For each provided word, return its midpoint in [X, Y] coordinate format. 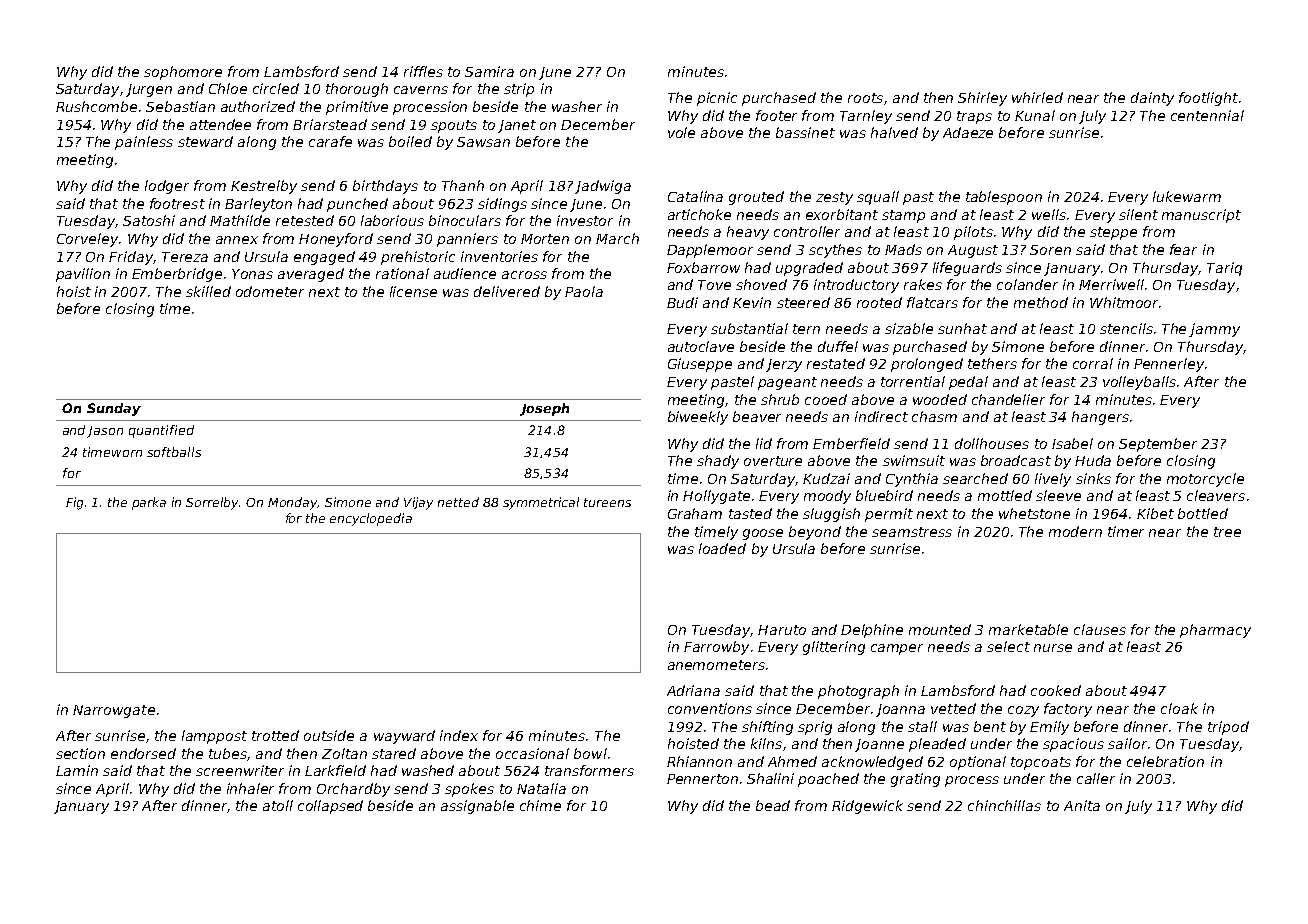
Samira [489, 71]
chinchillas [1004, 805]
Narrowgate [114, 711]
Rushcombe [96, 106]
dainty [1152, 99]
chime [540, 805]
